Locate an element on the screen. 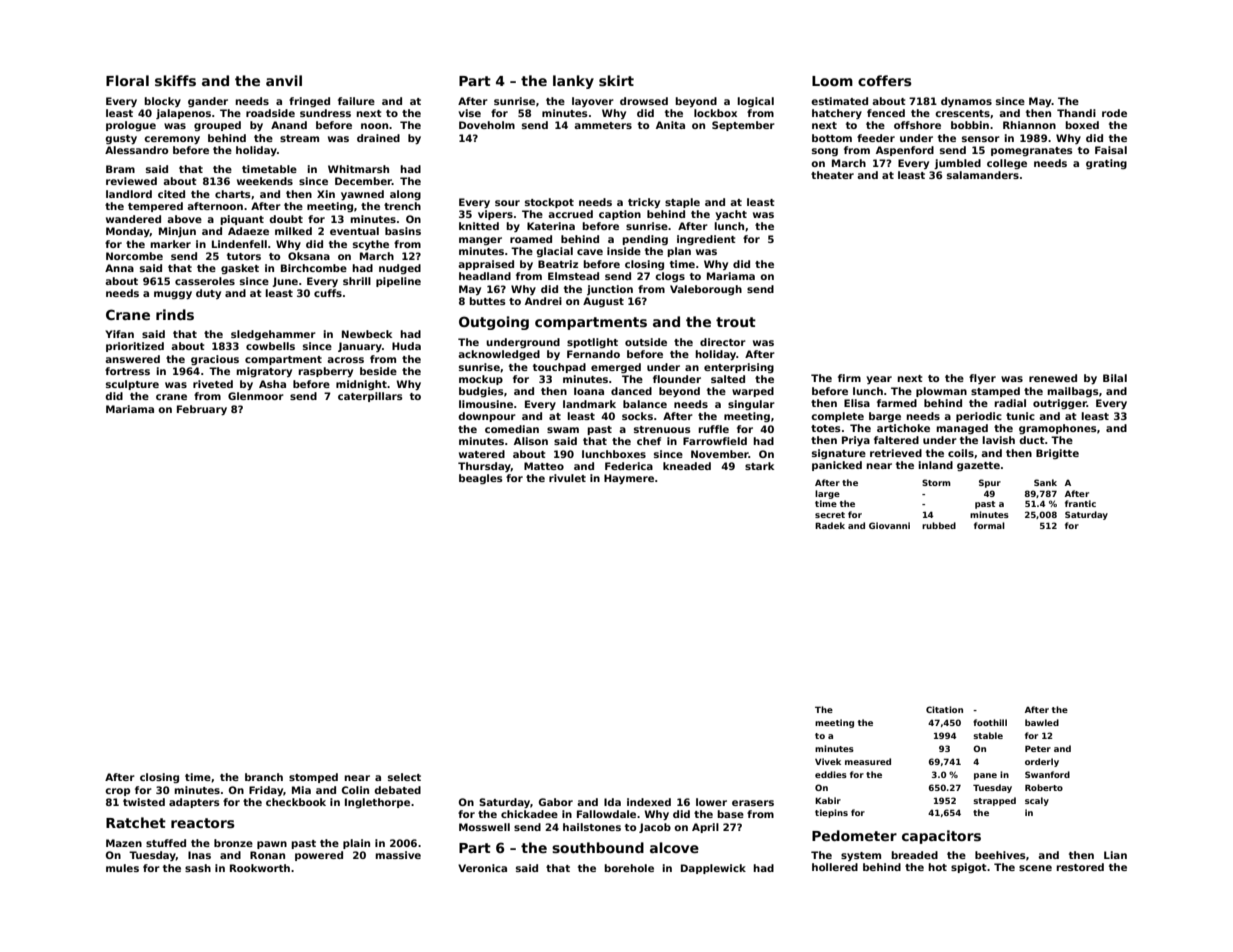  borehole is located at coordinates (629, 868).
